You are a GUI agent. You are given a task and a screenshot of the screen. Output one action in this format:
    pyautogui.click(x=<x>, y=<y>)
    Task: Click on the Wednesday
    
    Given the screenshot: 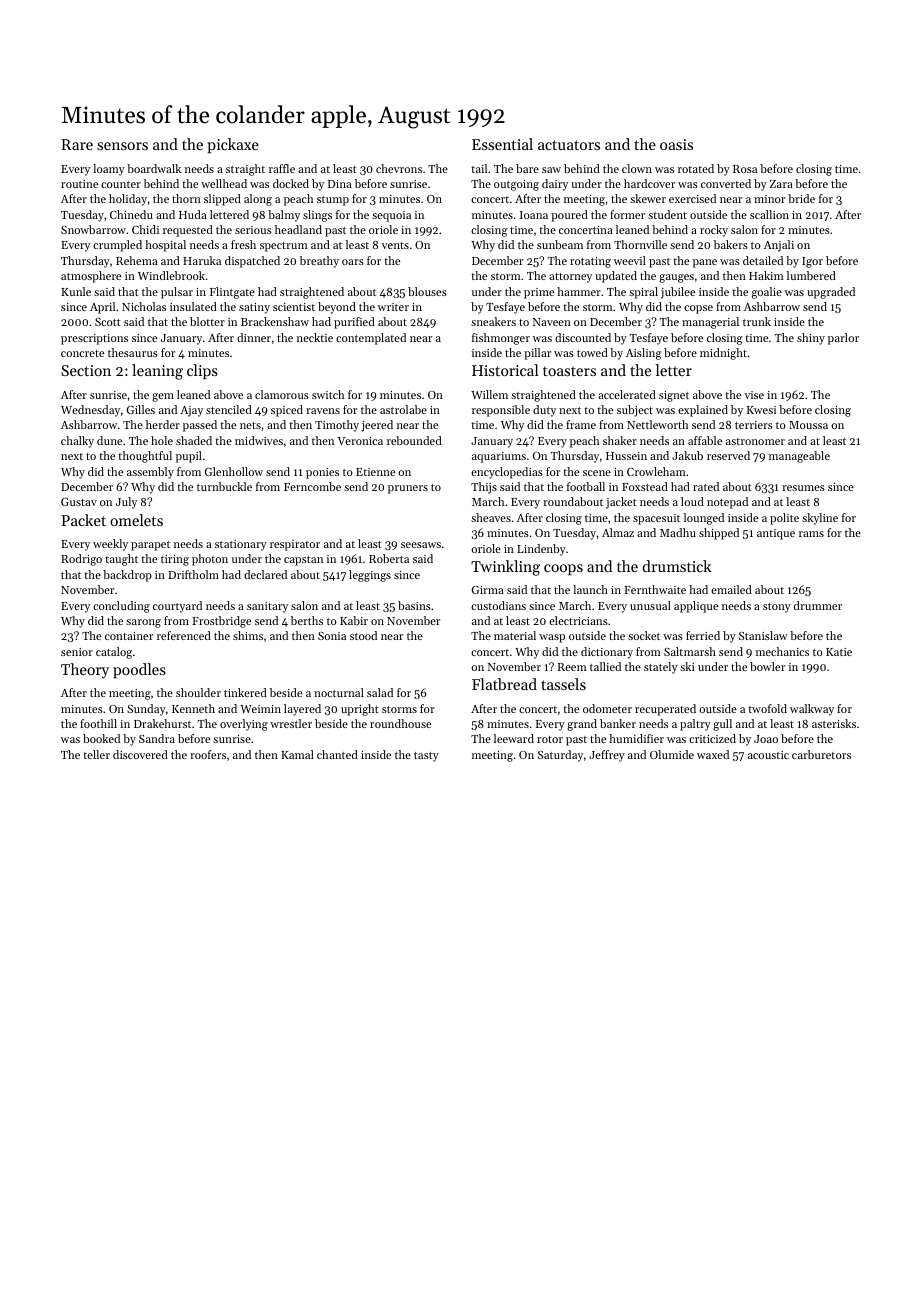 What is the action you would take?
    pyautogui.click(x=90, y=411)
